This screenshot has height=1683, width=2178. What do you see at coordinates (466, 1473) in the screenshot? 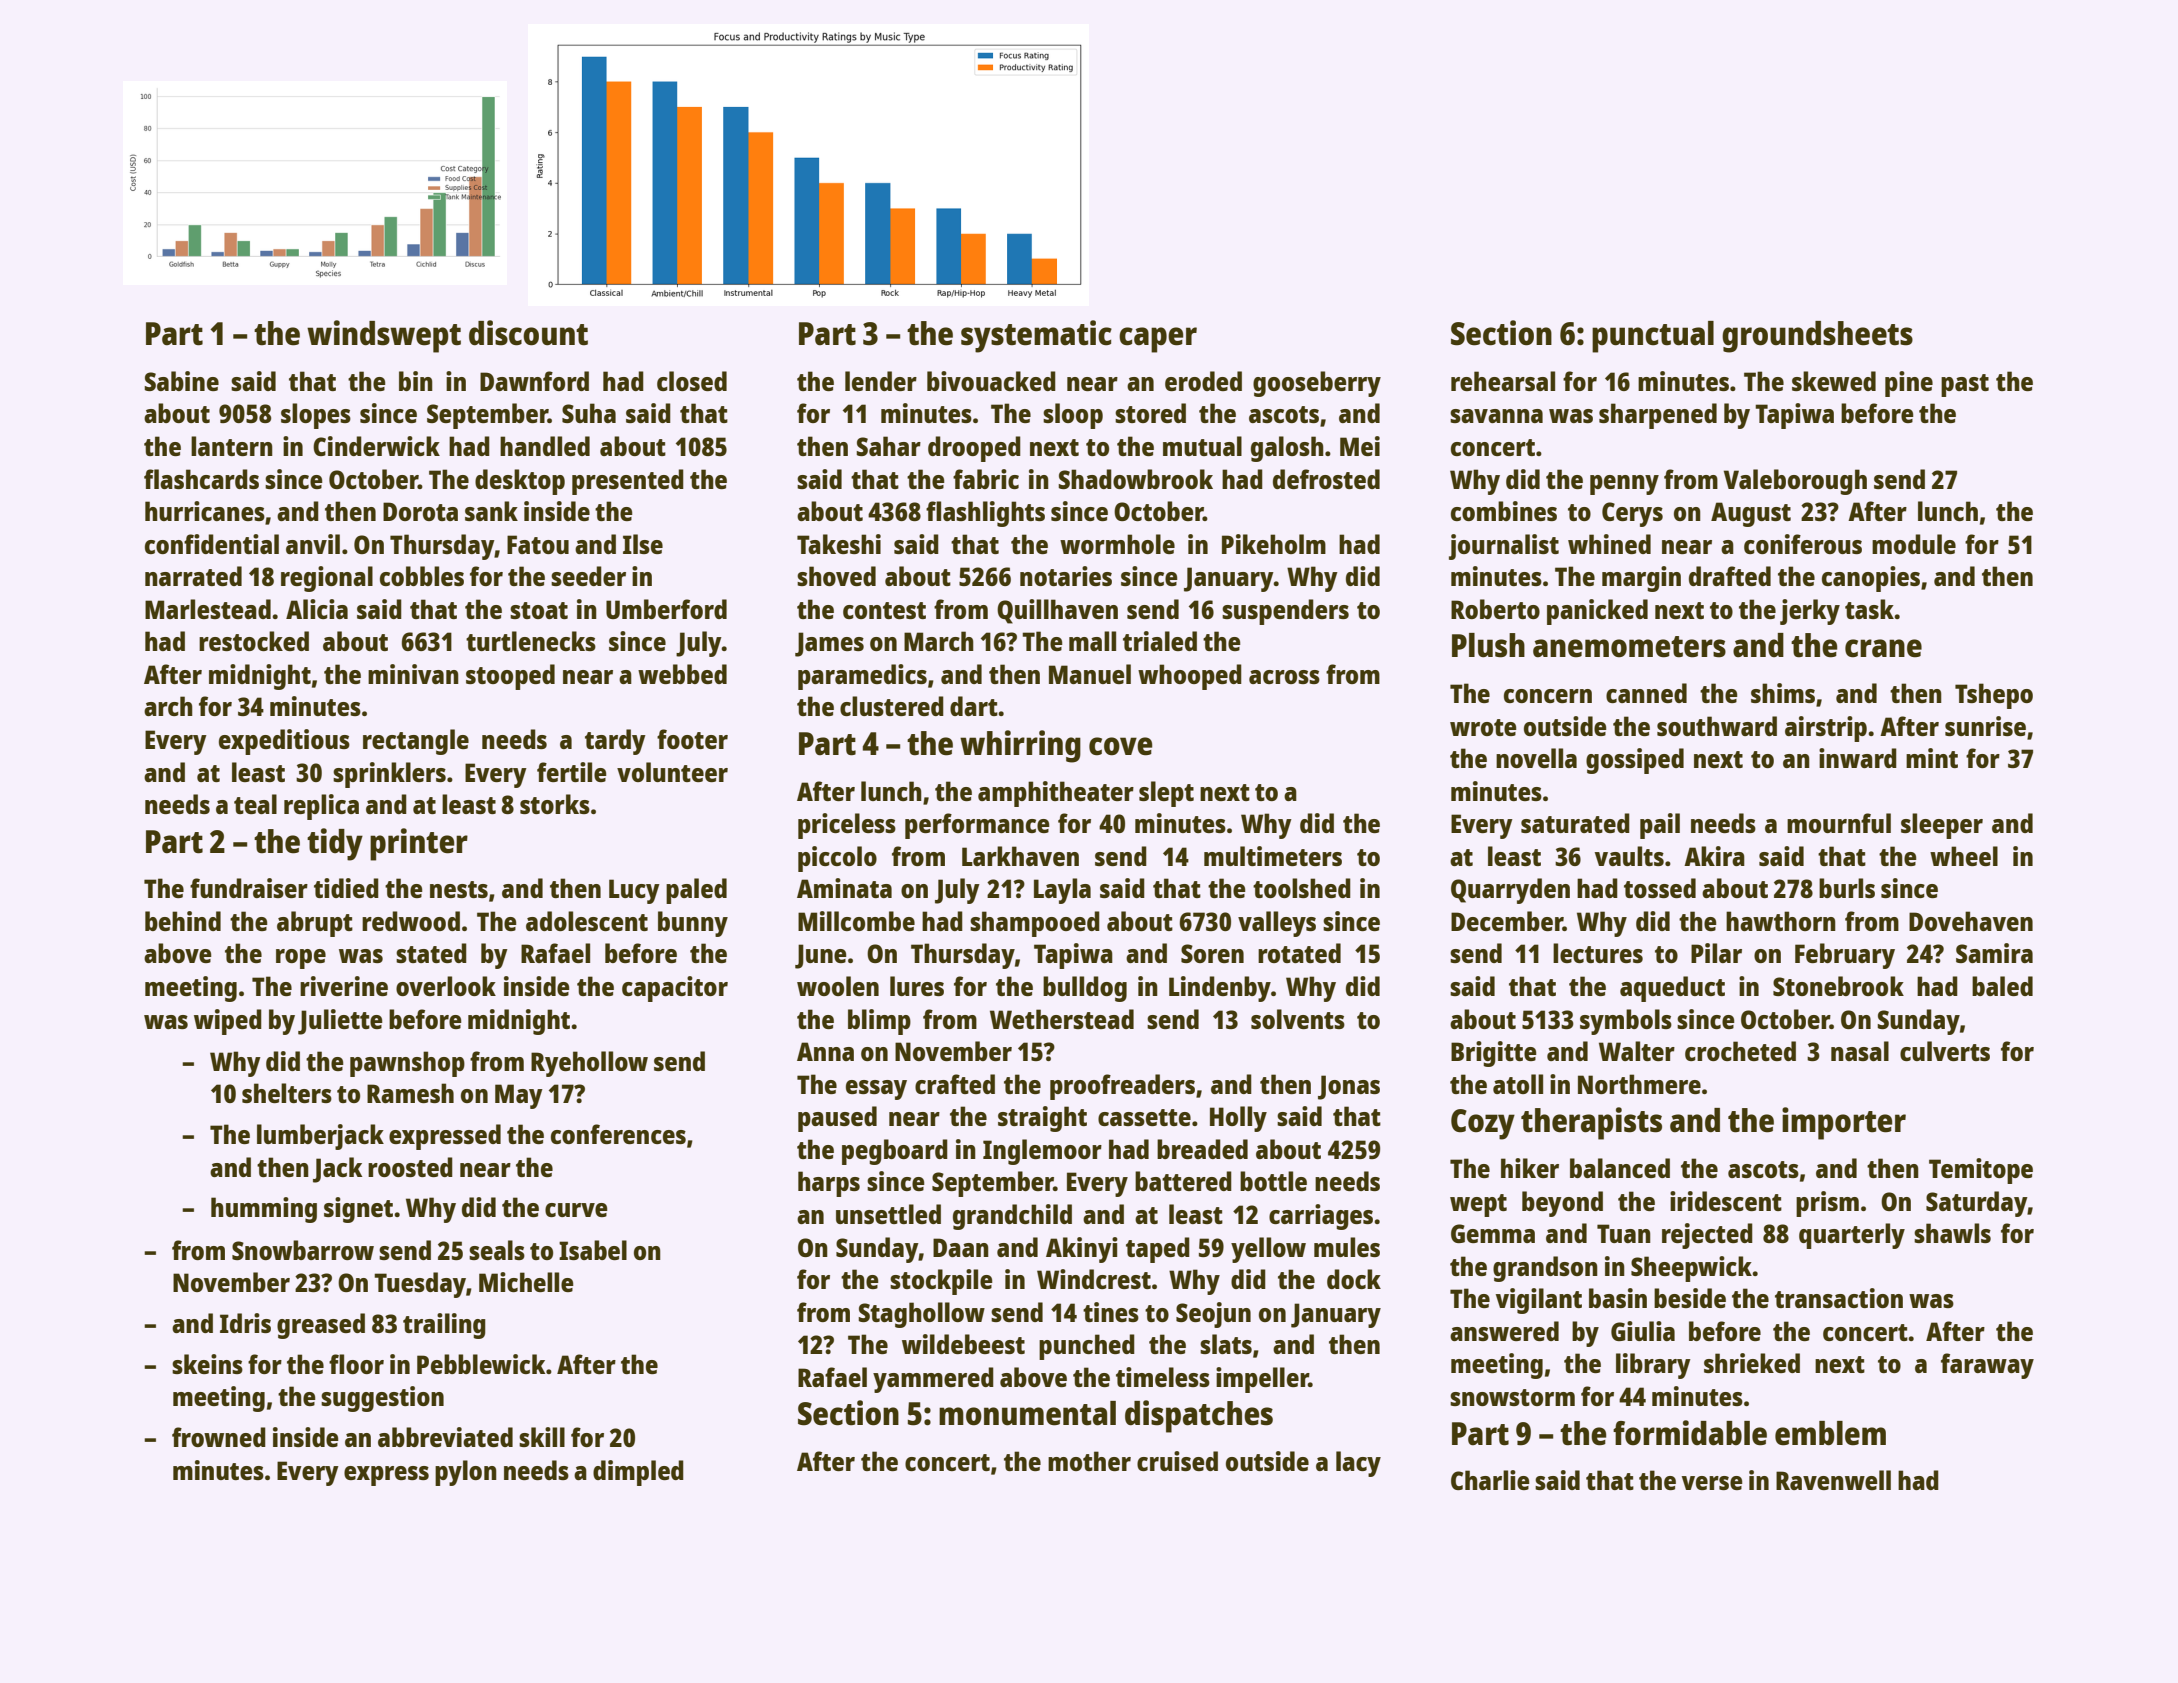
I see `pylon` at bounding box center [466, 1473].
